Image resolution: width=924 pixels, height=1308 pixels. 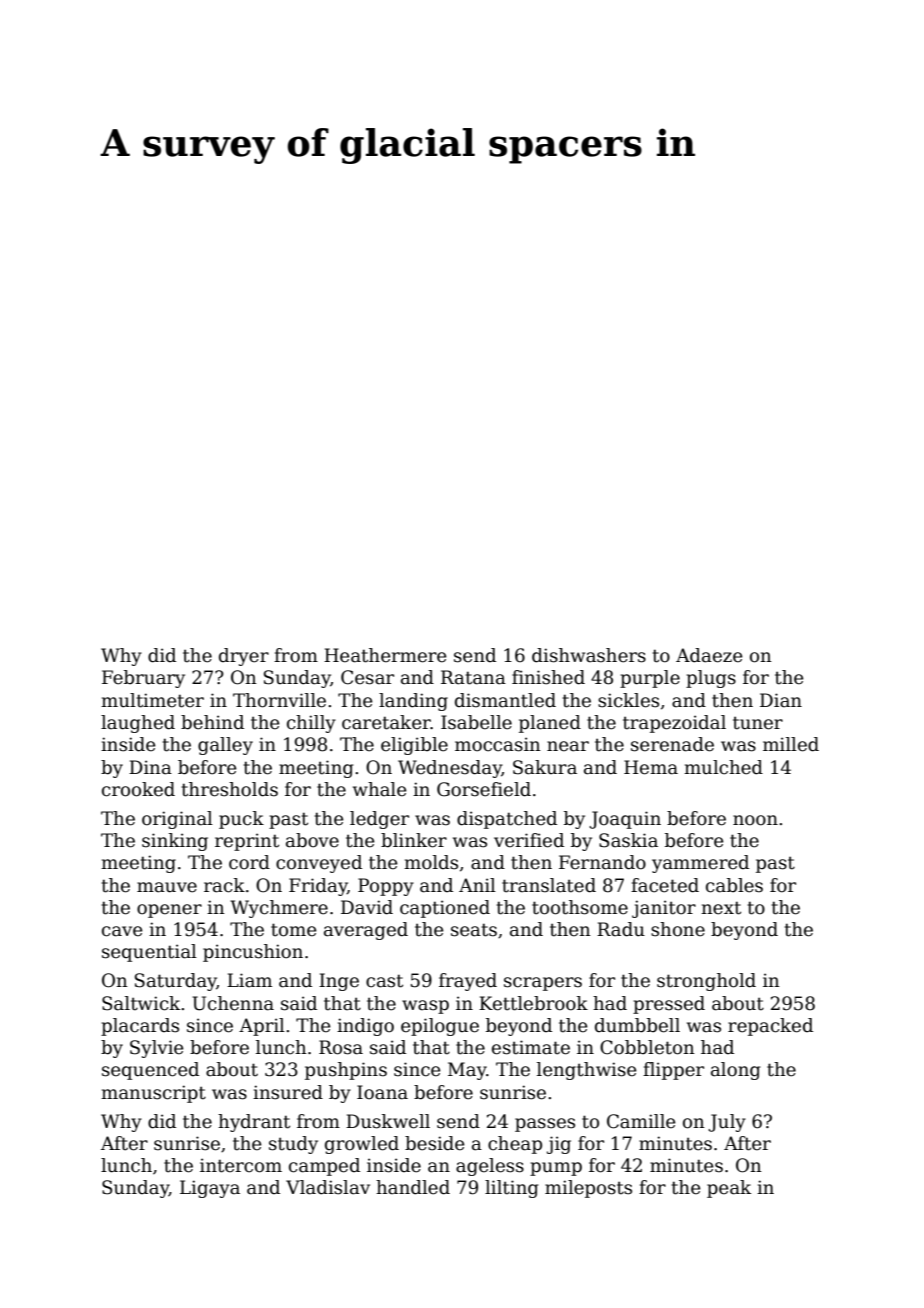 I want to click on mileposts, so click(x=588, y=1189).
